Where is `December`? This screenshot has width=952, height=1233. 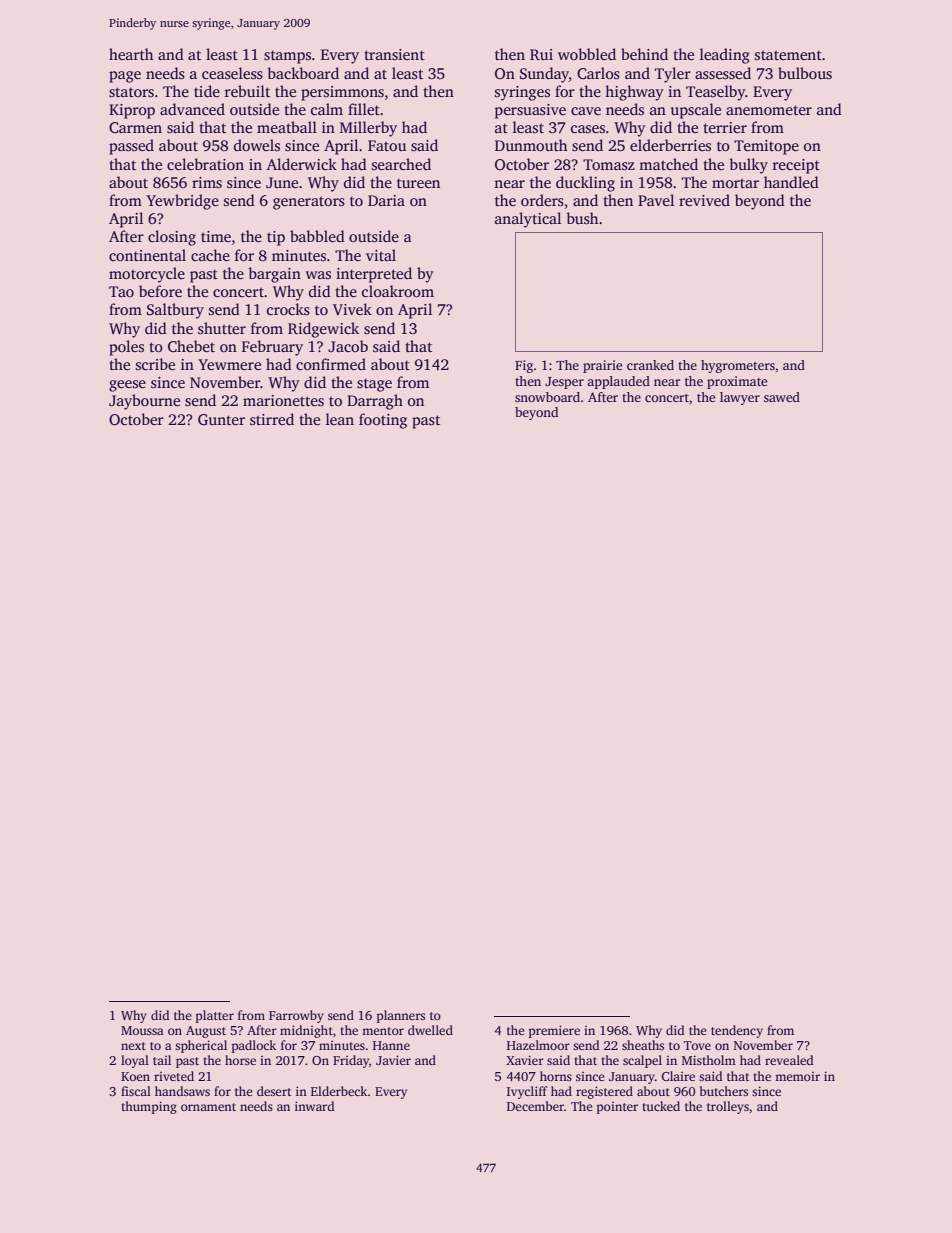
December is located at coordinates (535, 1106).
